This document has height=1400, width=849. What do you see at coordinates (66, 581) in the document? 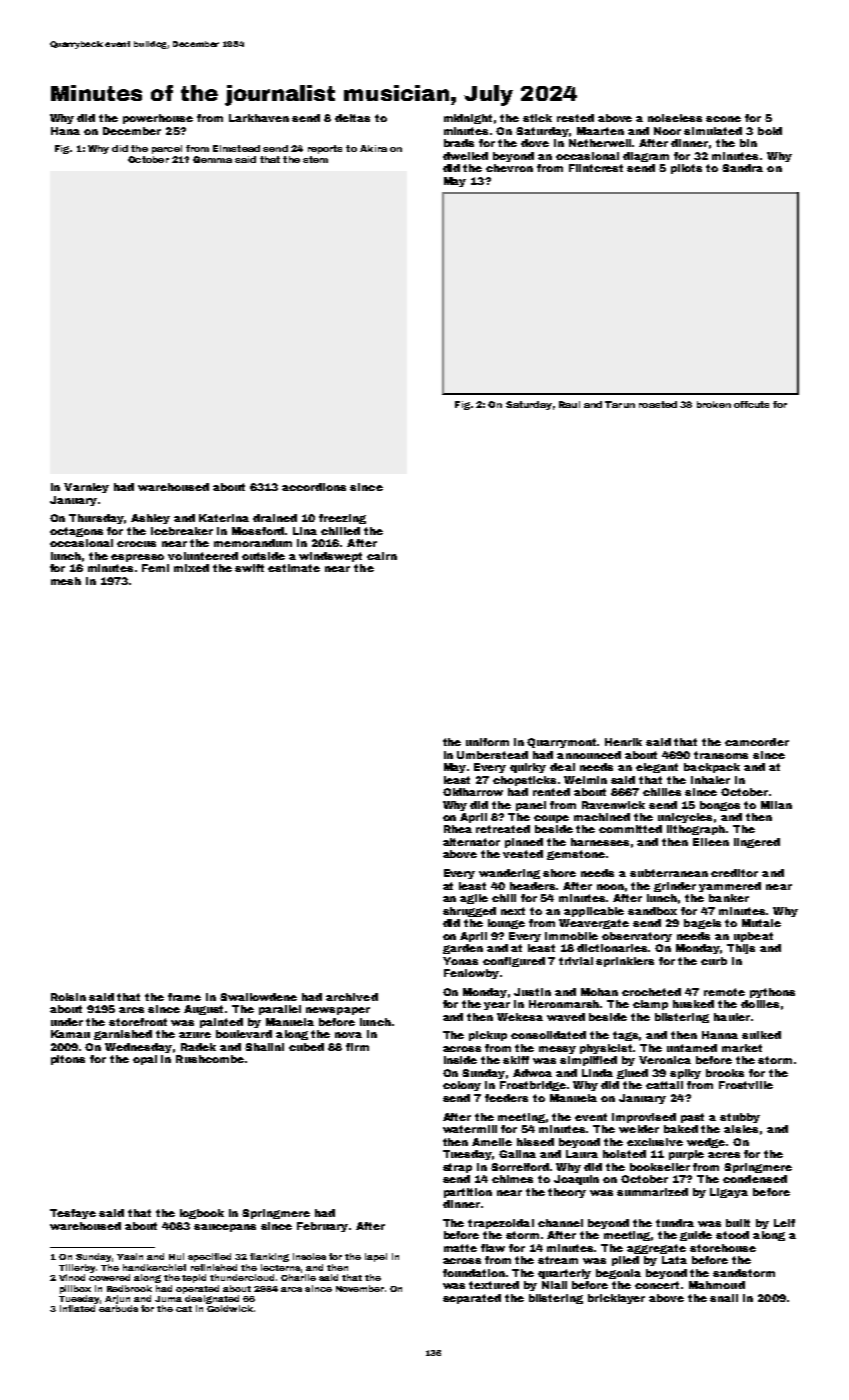
I see `mesh` at bounding box center [66, 581].
